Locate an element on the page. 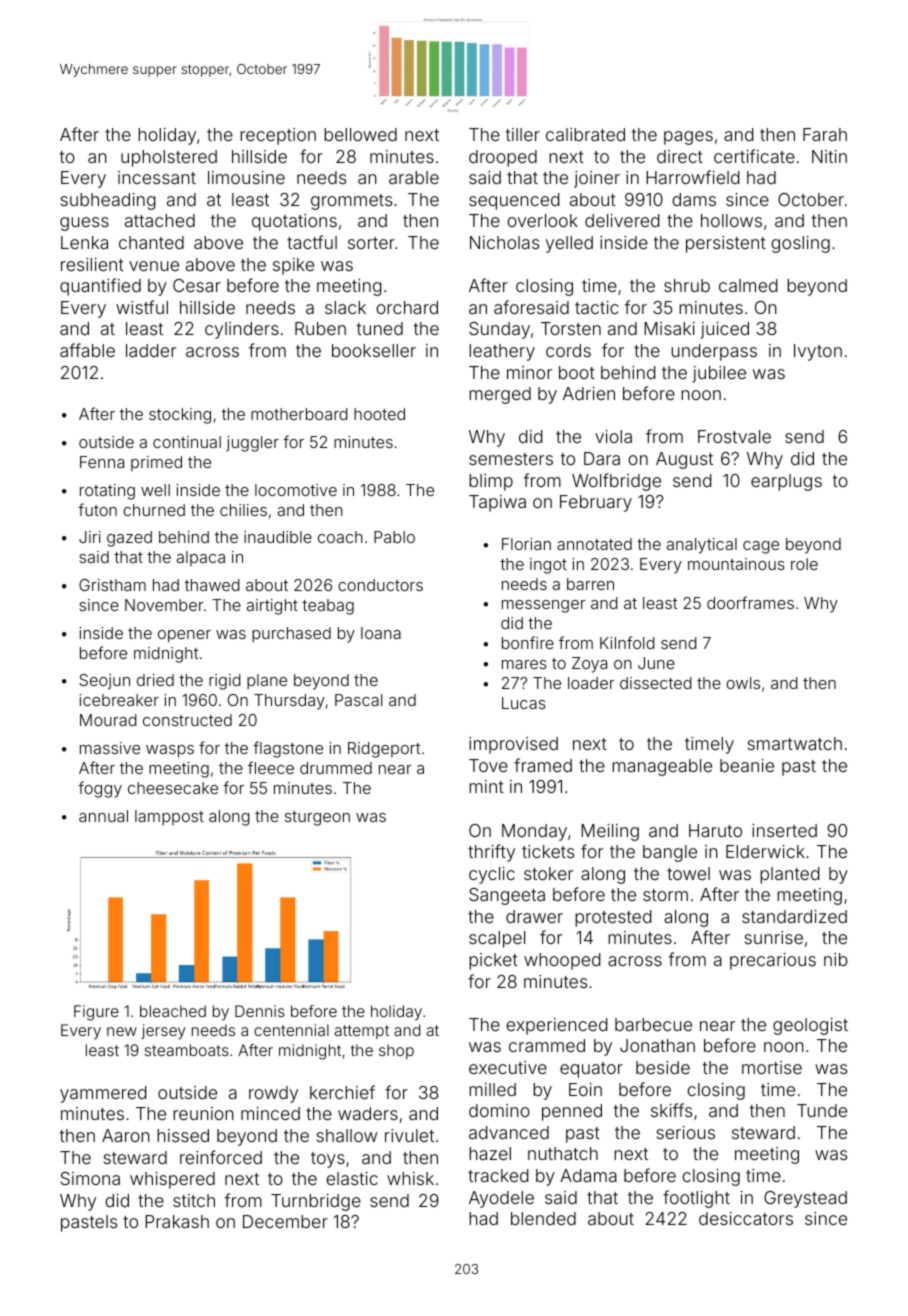 Image resolution: width=908 pixels, height=1316 pixels. subheading is located at coordinates (108, 201).
